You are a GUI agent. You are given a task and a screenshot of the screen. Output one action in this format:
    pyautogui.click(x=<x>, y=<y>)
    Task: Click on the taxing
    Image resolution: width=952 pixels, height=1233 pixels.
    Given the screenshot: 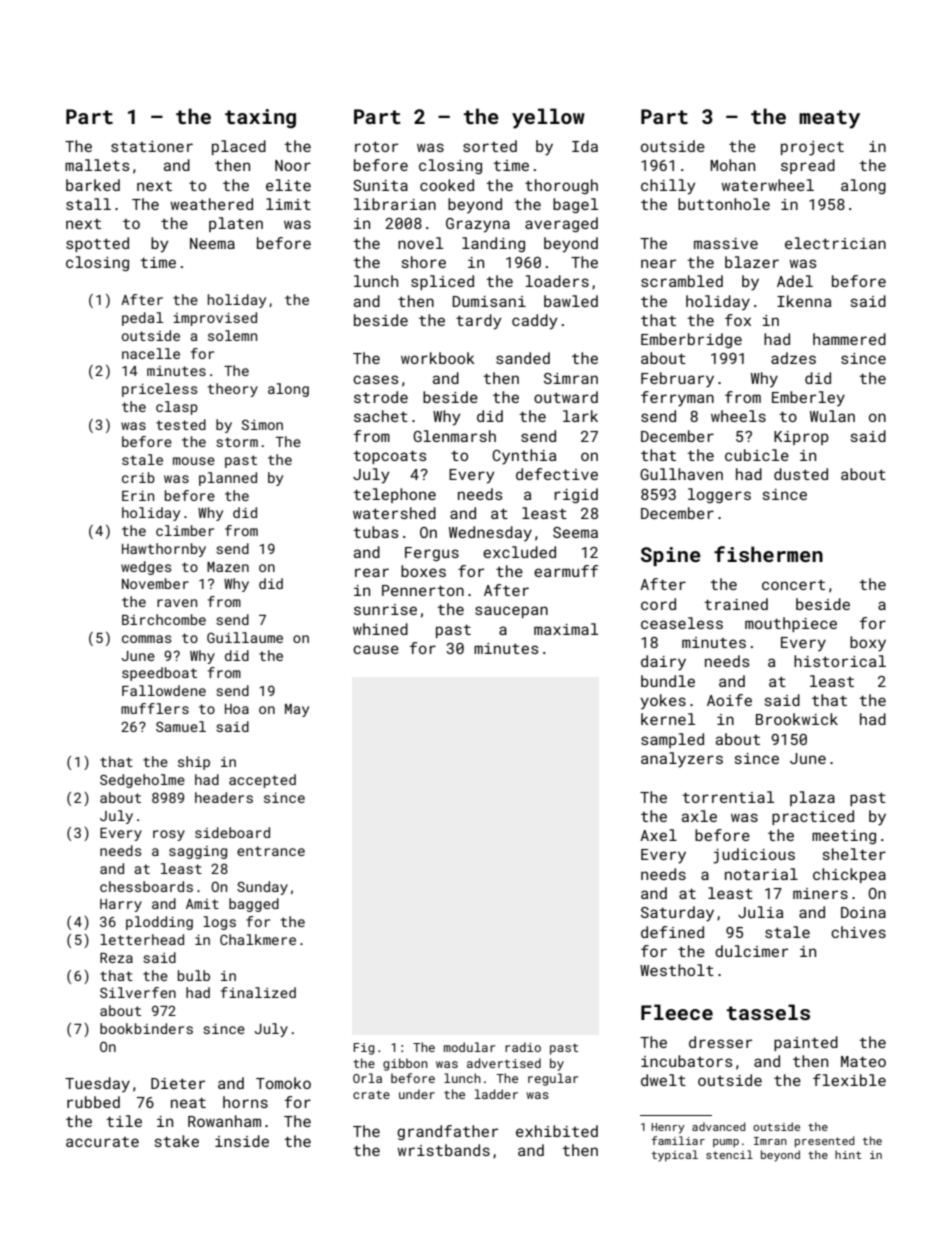 What is the action you would take?
    pyautogui.click(x=260, y=118)
